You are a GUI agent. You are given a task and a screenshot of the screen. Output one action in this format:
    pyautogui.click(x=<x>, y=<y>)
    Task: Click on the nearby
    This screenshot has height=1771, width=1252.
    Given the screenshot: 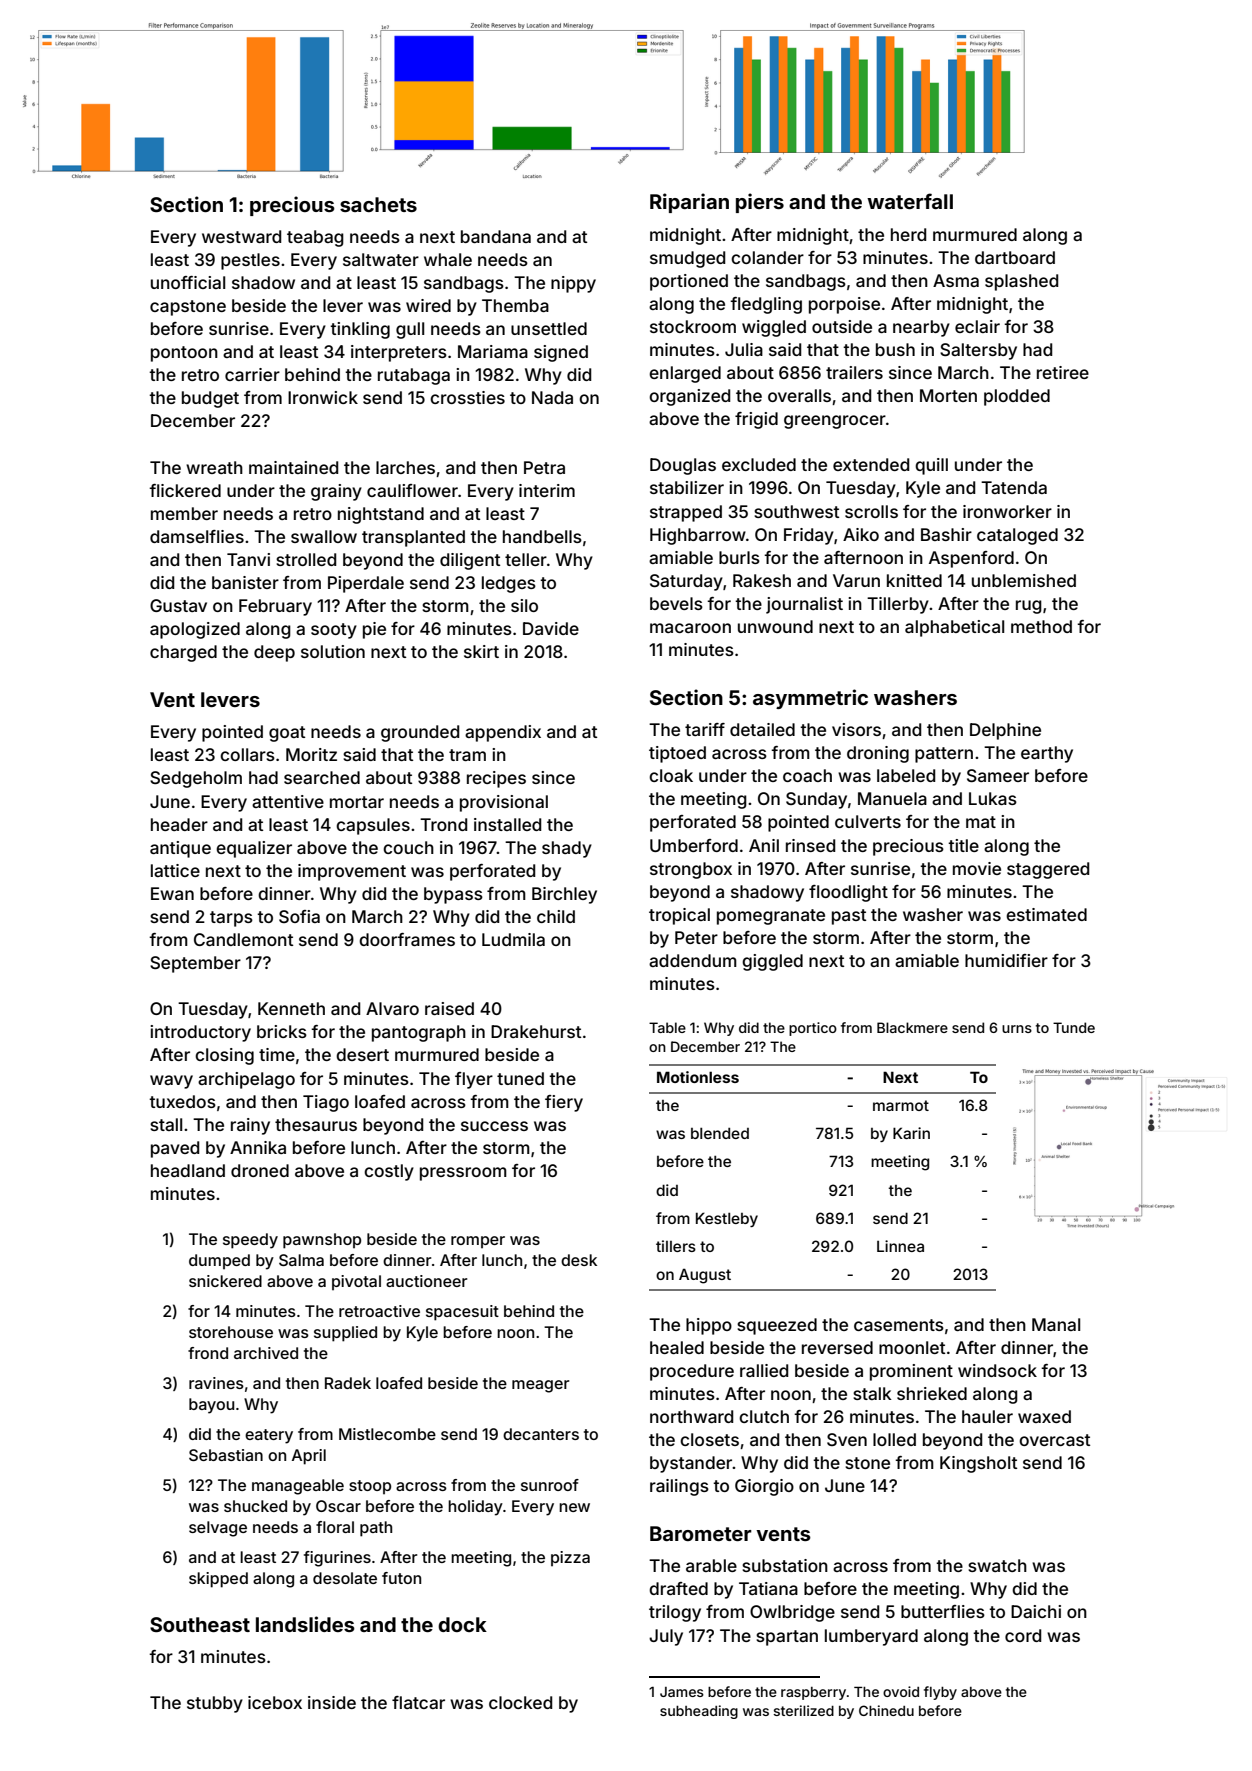 What is the action you would take?
    pyautogui.click(x=921, y=328)
